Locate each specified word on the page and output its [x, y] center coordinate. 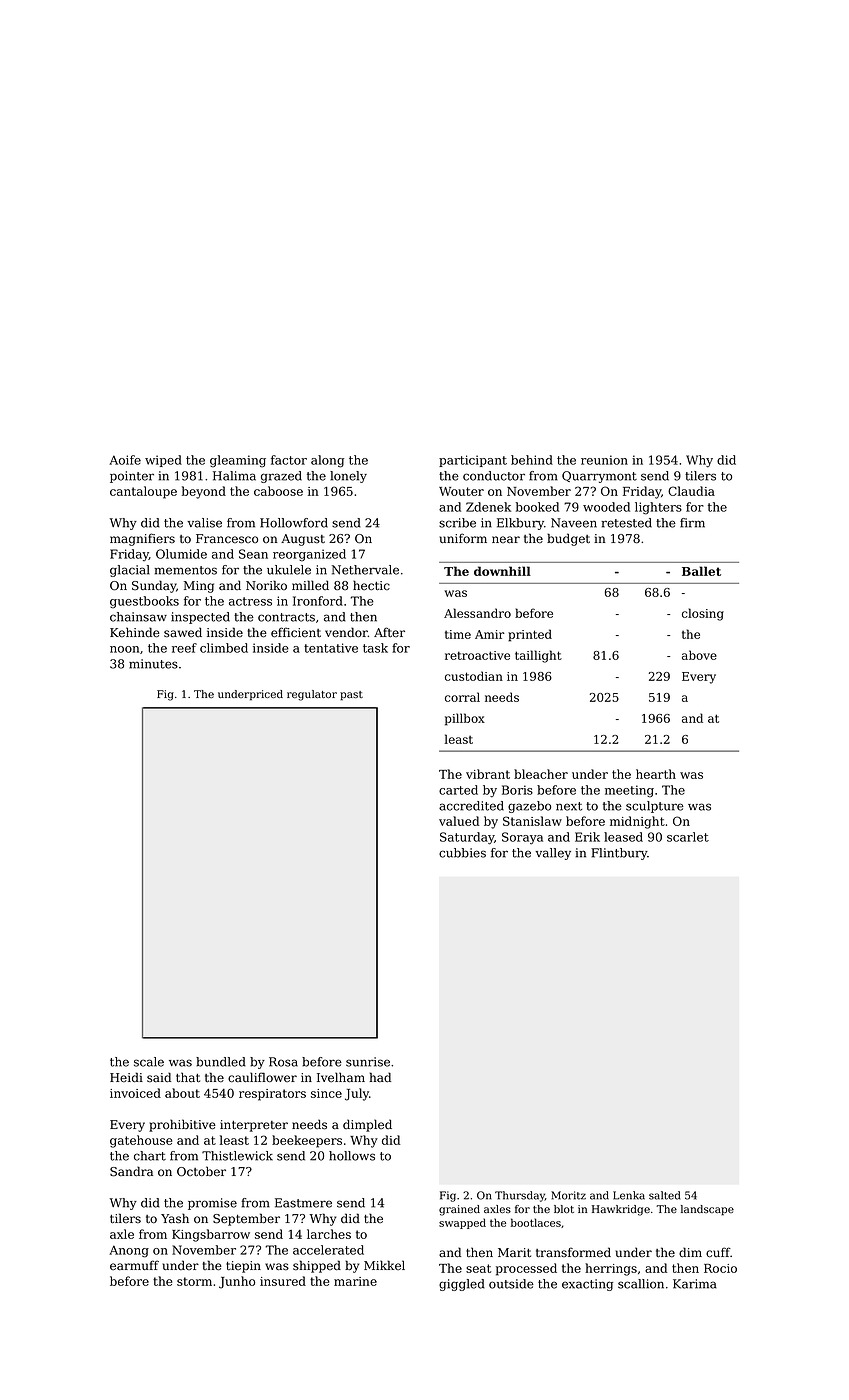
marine [355, 1281]
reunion [604, 460]
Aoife [125, 460]
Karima [695, 1284]
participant [473, 461]
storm [194, 1281]
